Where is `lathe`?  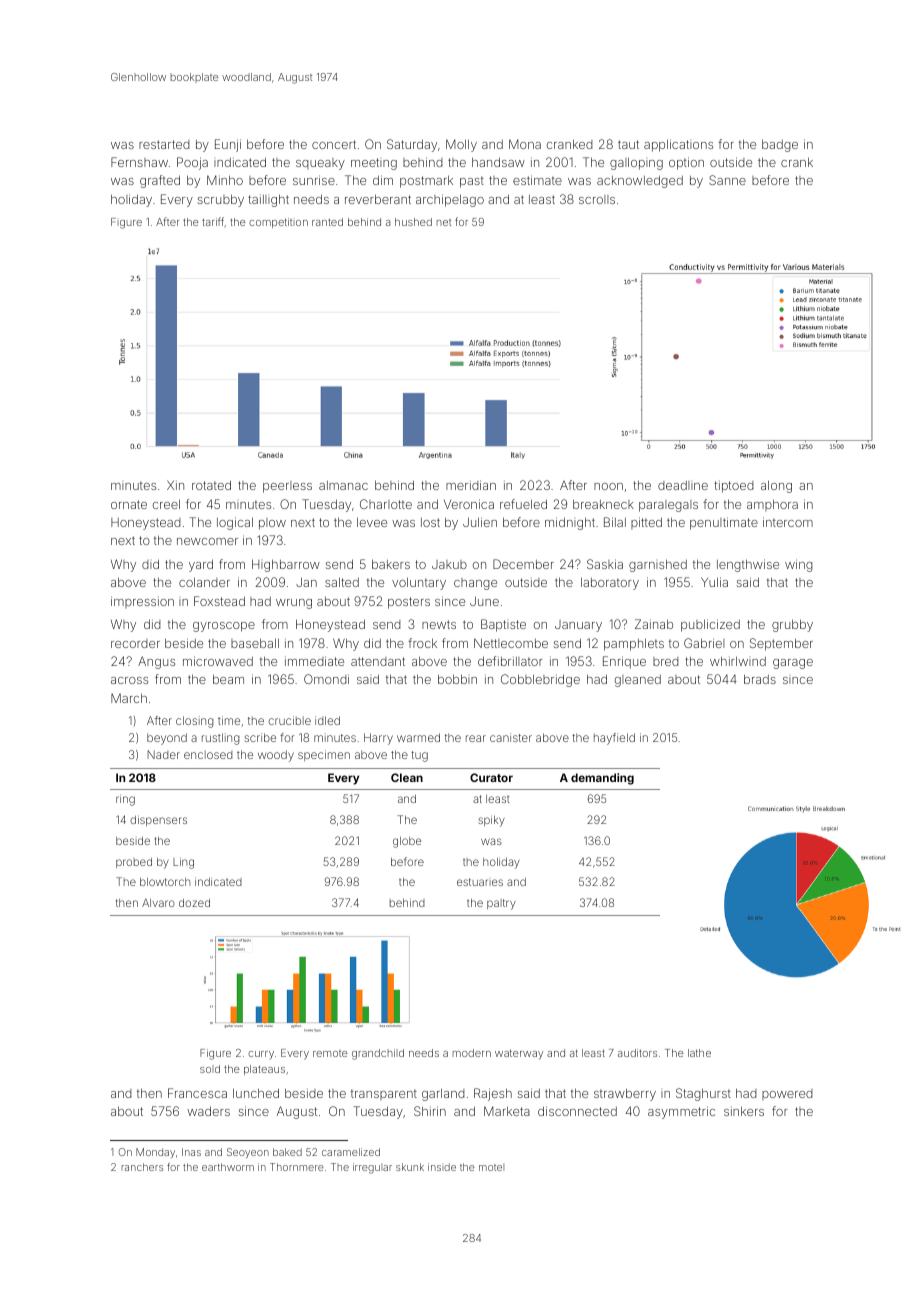
lathe is located at coordinates (699, 1053).
